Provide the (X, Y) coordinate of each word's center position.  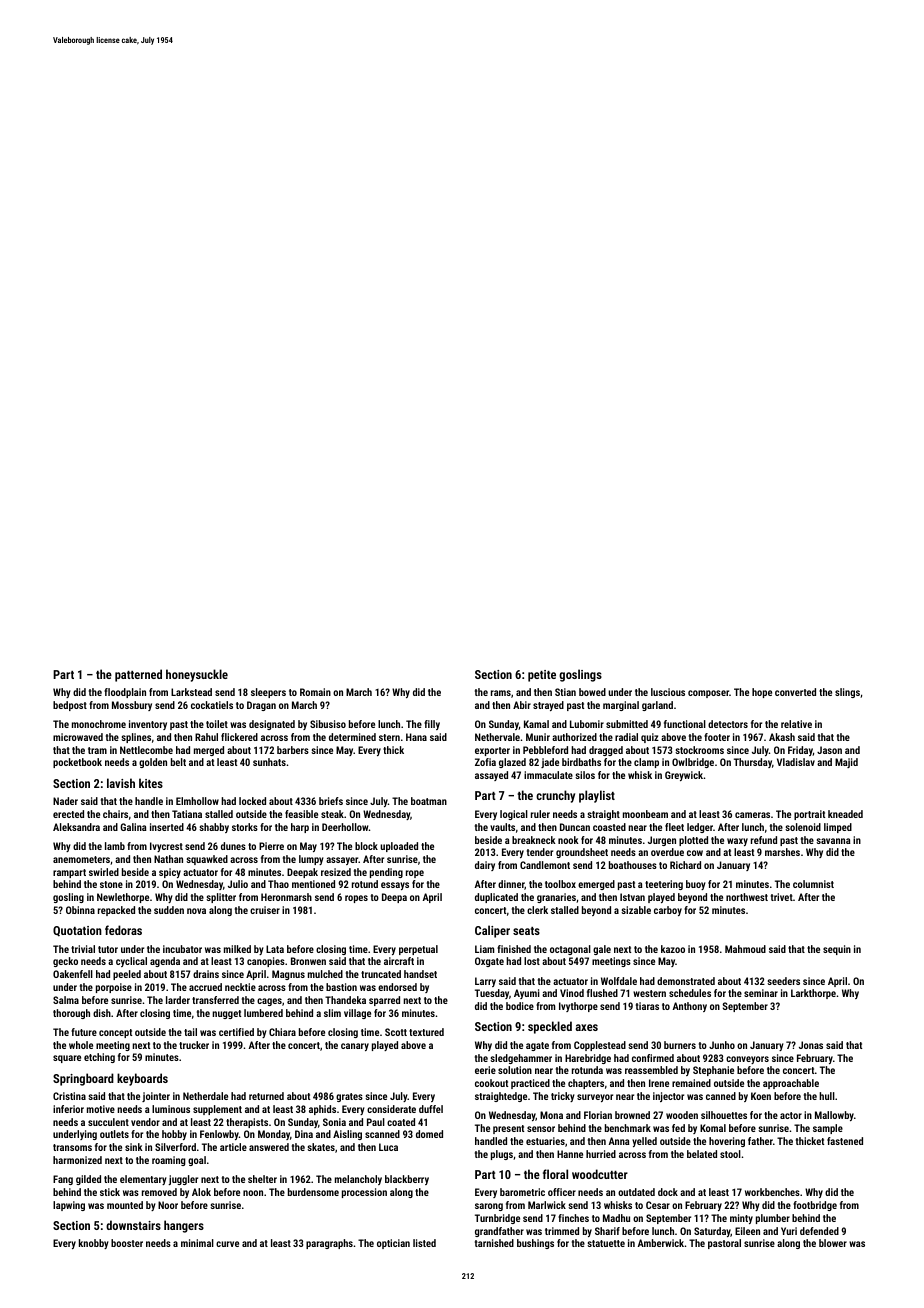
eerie (485, 1070)
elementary (143, 1180)
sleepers (268, 693)
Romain (315, 692)
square (67, 1059)
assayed (491, 776)
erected (68, 814)
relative (796, 724)
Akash (782, 737)
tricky (563, 1097)
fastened (845, 1141)
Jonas (811, 1045)
